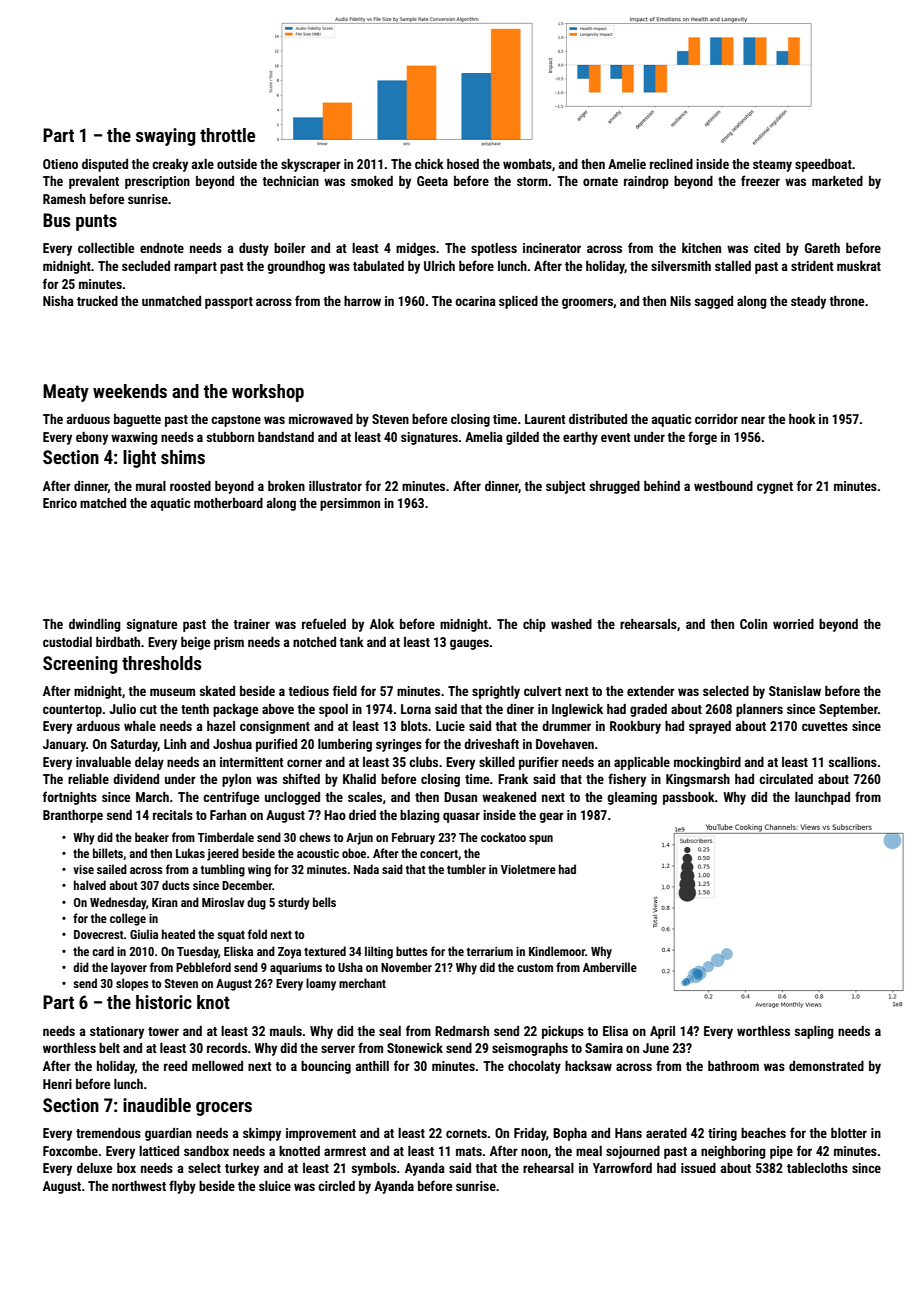 Image resolution: width=924 pixels, height=1308 pixels. What do you see at coordinates (759, 710) in the screenshot?
I see `planners` at bounding box center [759, 710].
